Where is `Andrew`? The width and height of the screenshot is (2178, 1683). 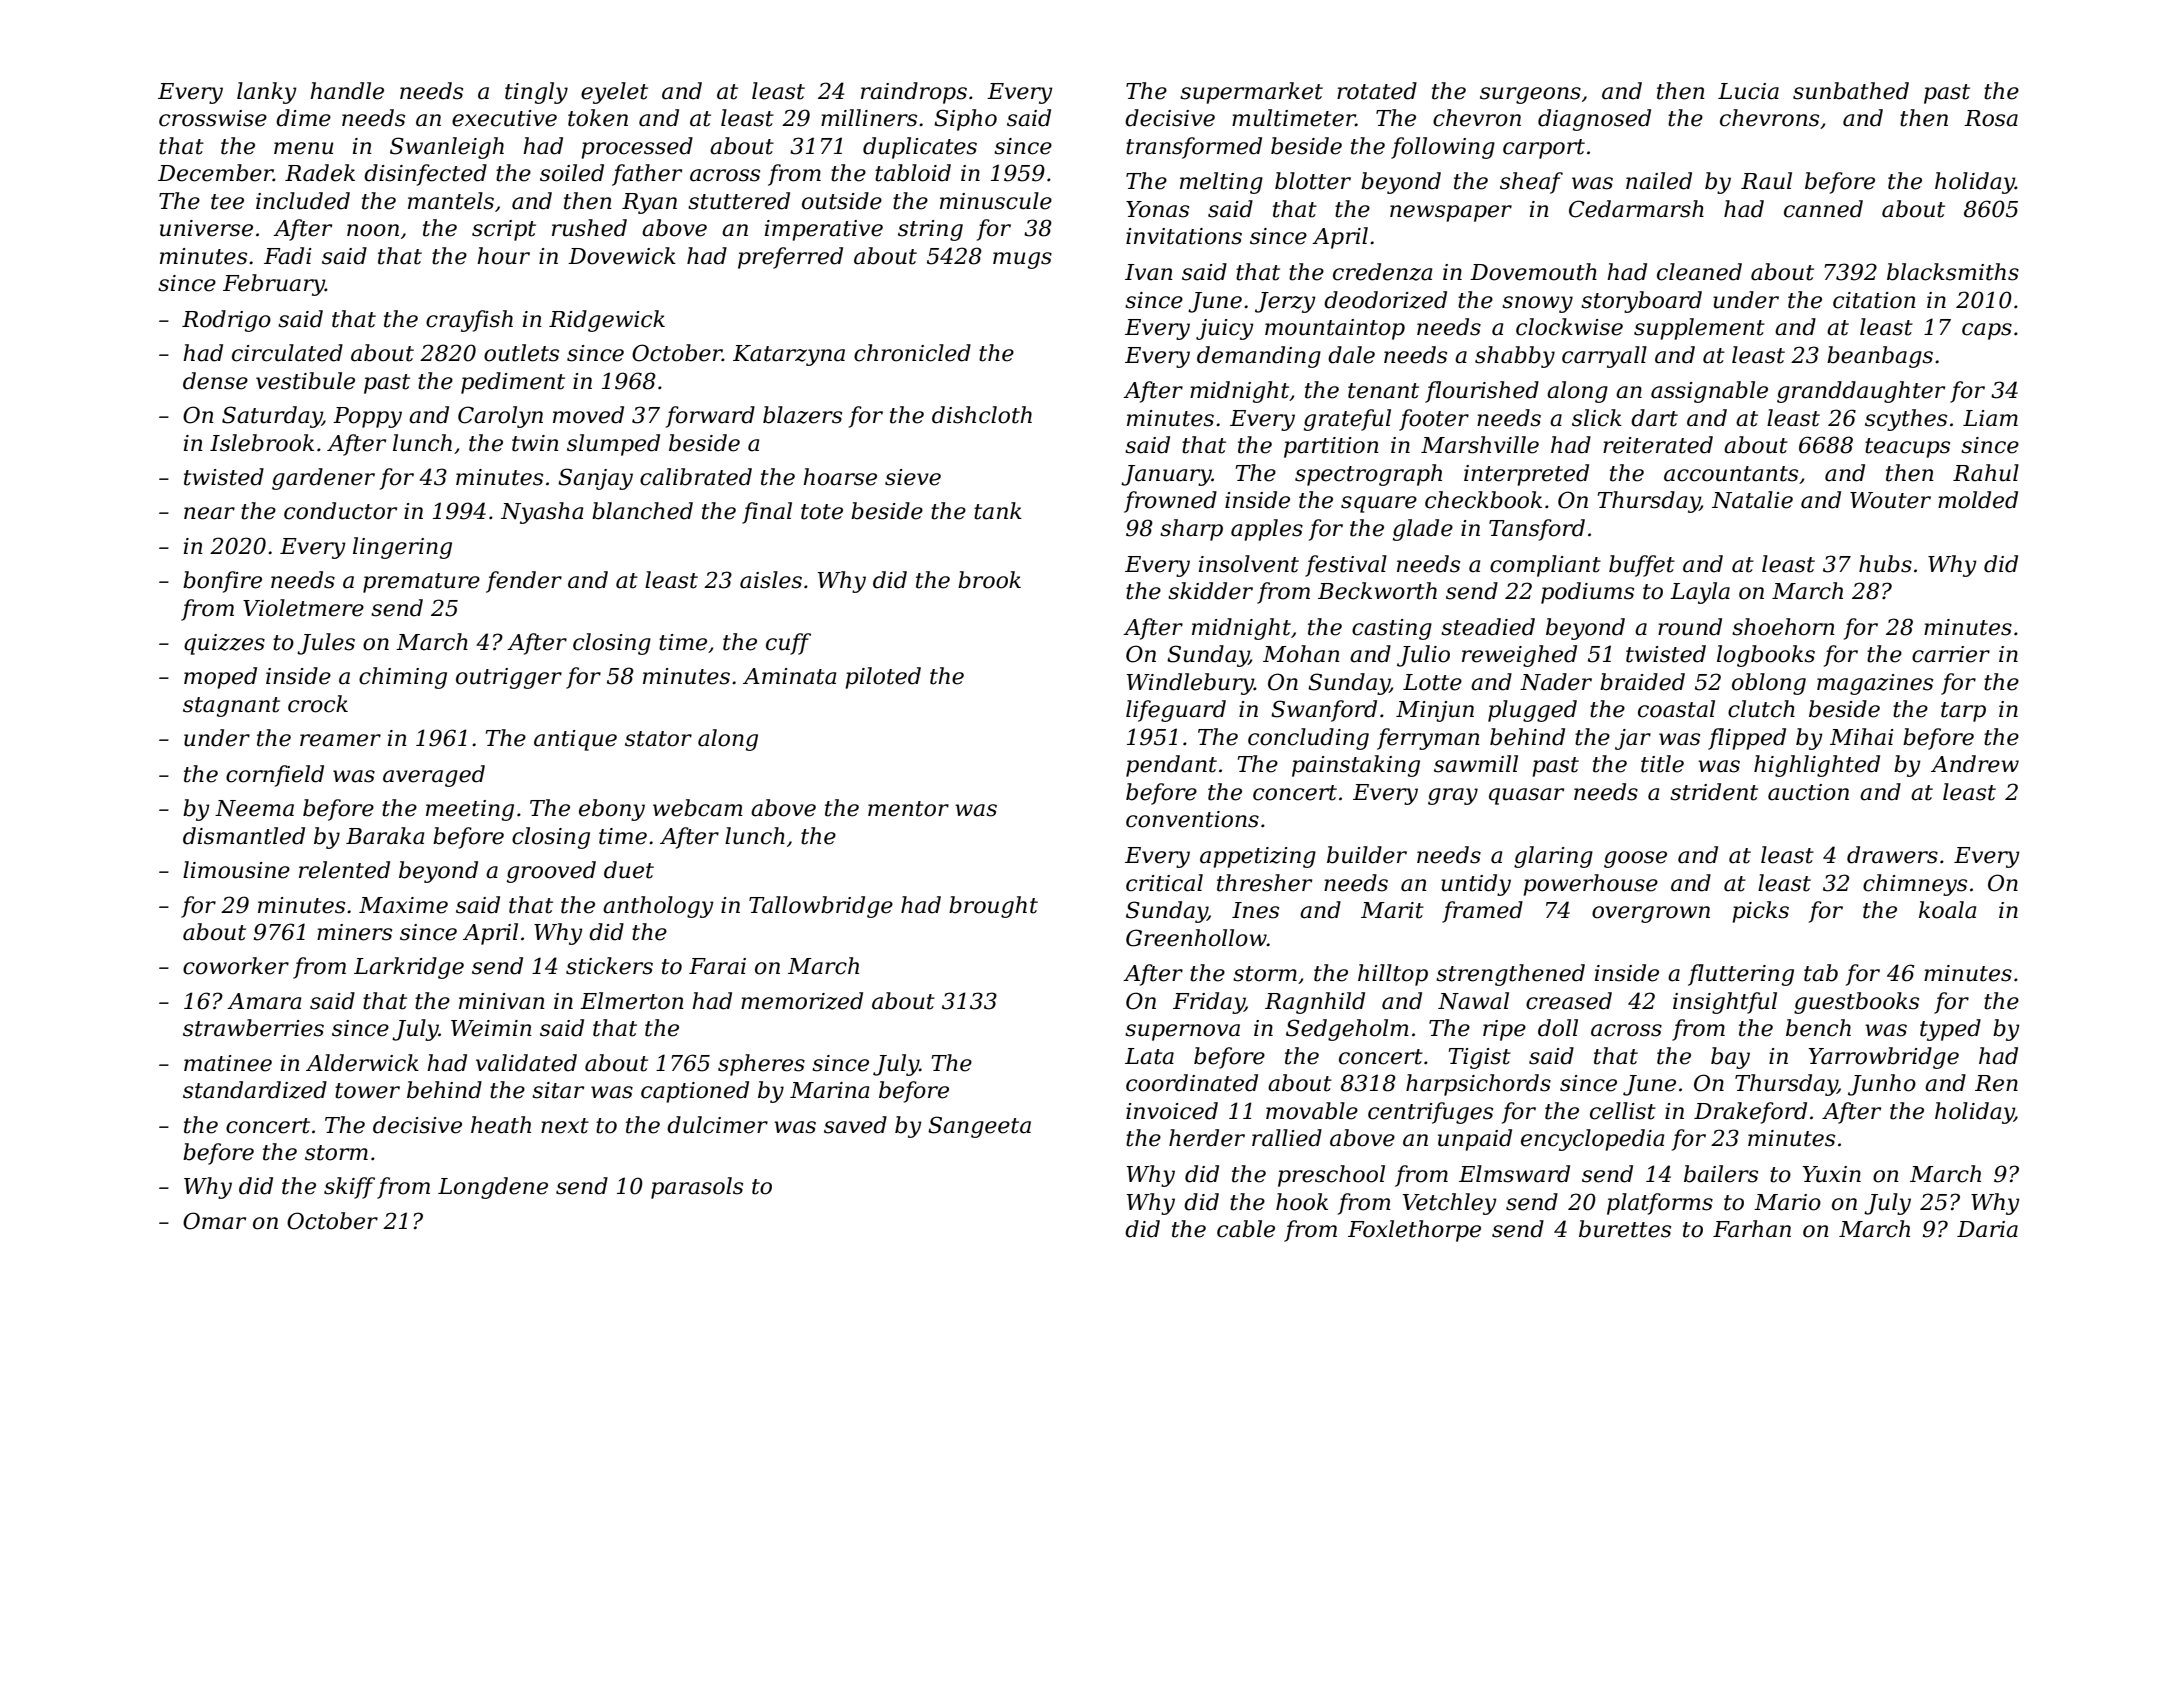 Andrew is located at coordinates (1975, 764).
